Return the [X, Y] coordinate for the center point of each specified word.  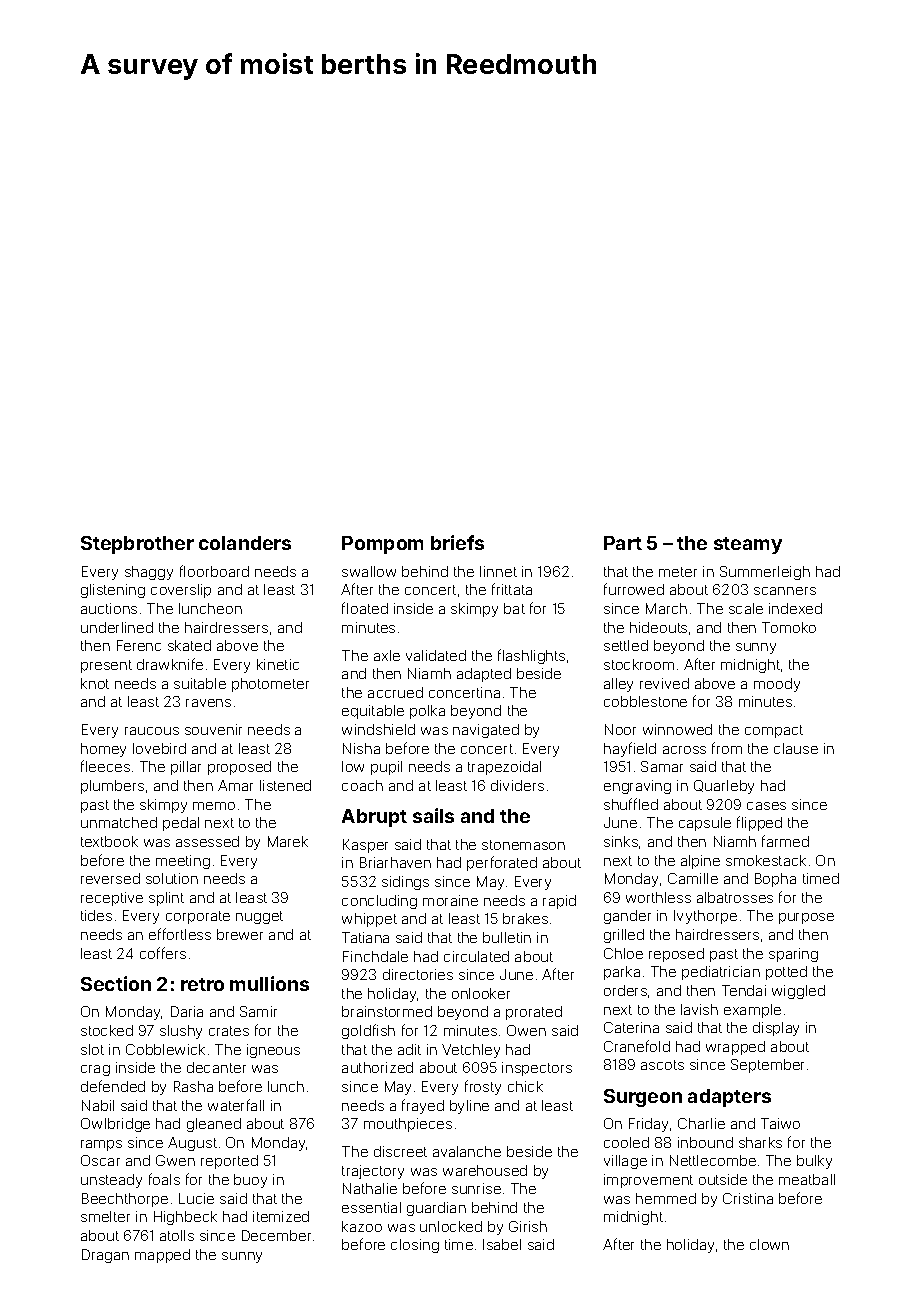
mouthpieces [408, 1125]
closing [415, 1246]
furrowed [634, 589]
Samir [258, 1011]
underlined [117, 627]
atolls [177, 1235]
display [776, 1029]
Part [623, 543]
